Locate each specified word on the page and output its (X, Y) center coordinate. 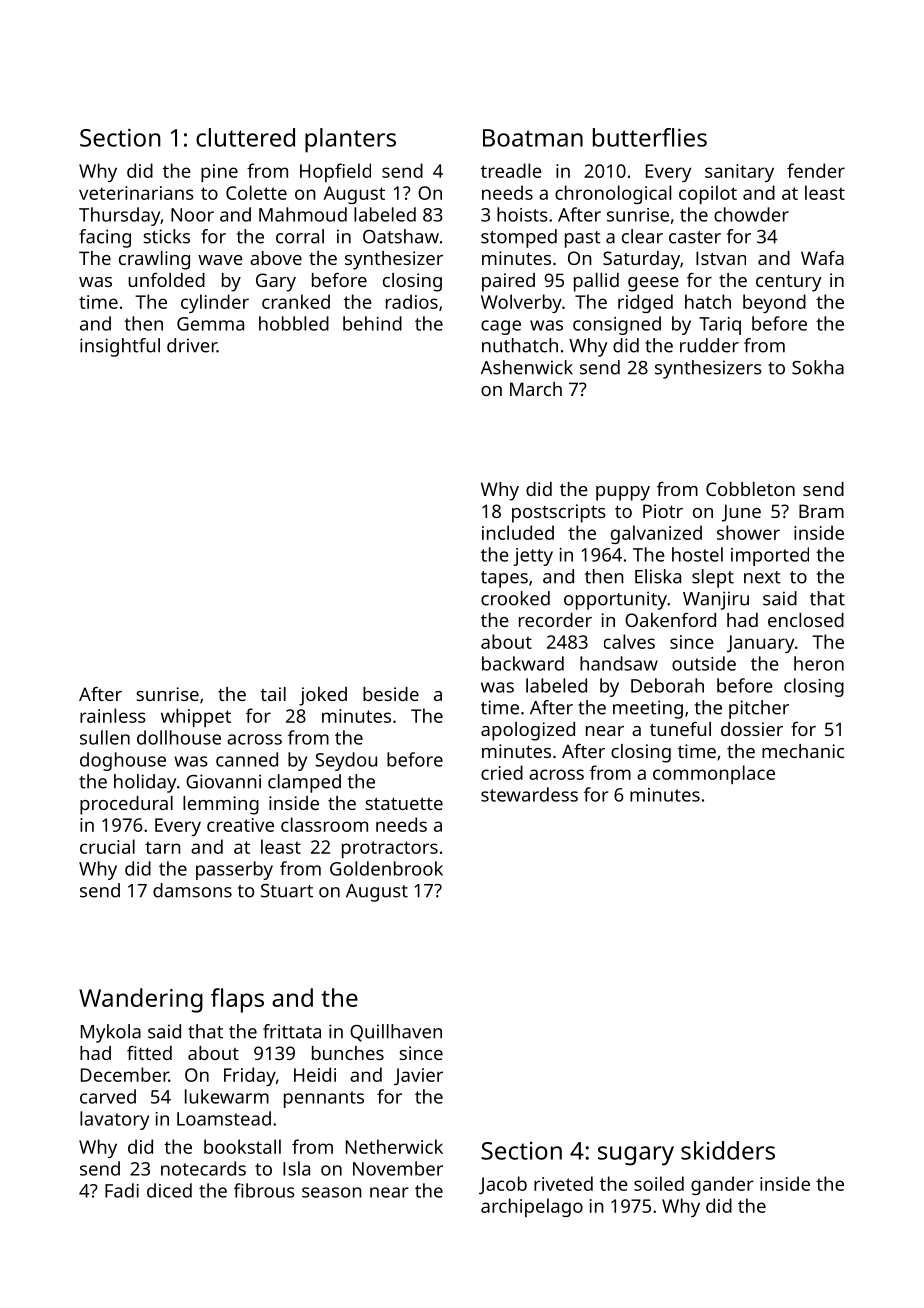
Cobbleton (750, 489)
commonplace (714, 774)
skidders (728, 1150)
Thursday (119, 216)
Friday (250, 1076)
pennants (324, 1099)
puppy (623, 493)
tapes (504, 579)
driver (192, 345)
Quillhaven (396, 1033)
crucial (107, 846)
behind (372, 323)
